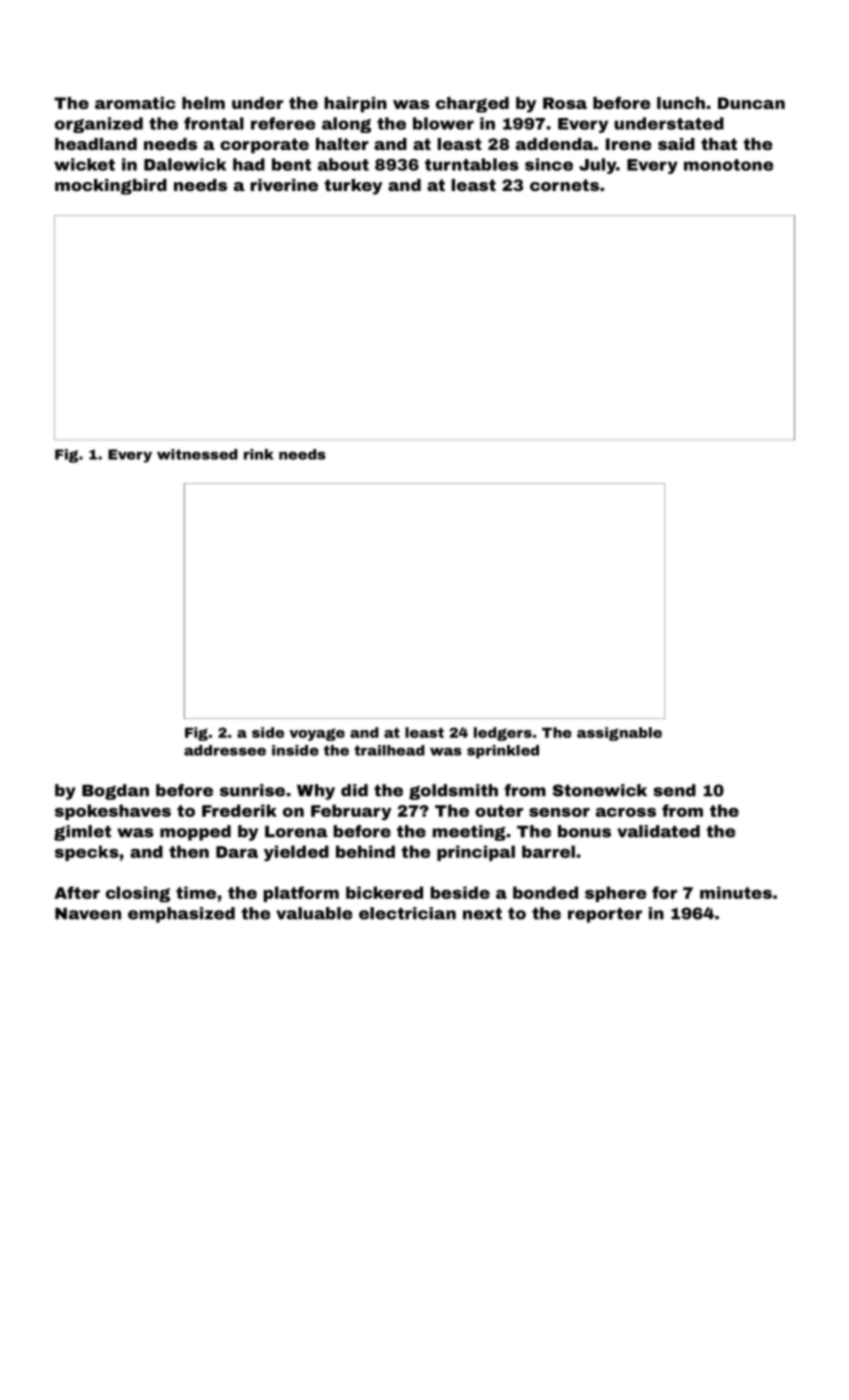 This screenshot has height=1400, width=849. What do you see at coordinates (135, 103) in the screenshot?
I see `aromatic` at bounding box center [135, 103].
